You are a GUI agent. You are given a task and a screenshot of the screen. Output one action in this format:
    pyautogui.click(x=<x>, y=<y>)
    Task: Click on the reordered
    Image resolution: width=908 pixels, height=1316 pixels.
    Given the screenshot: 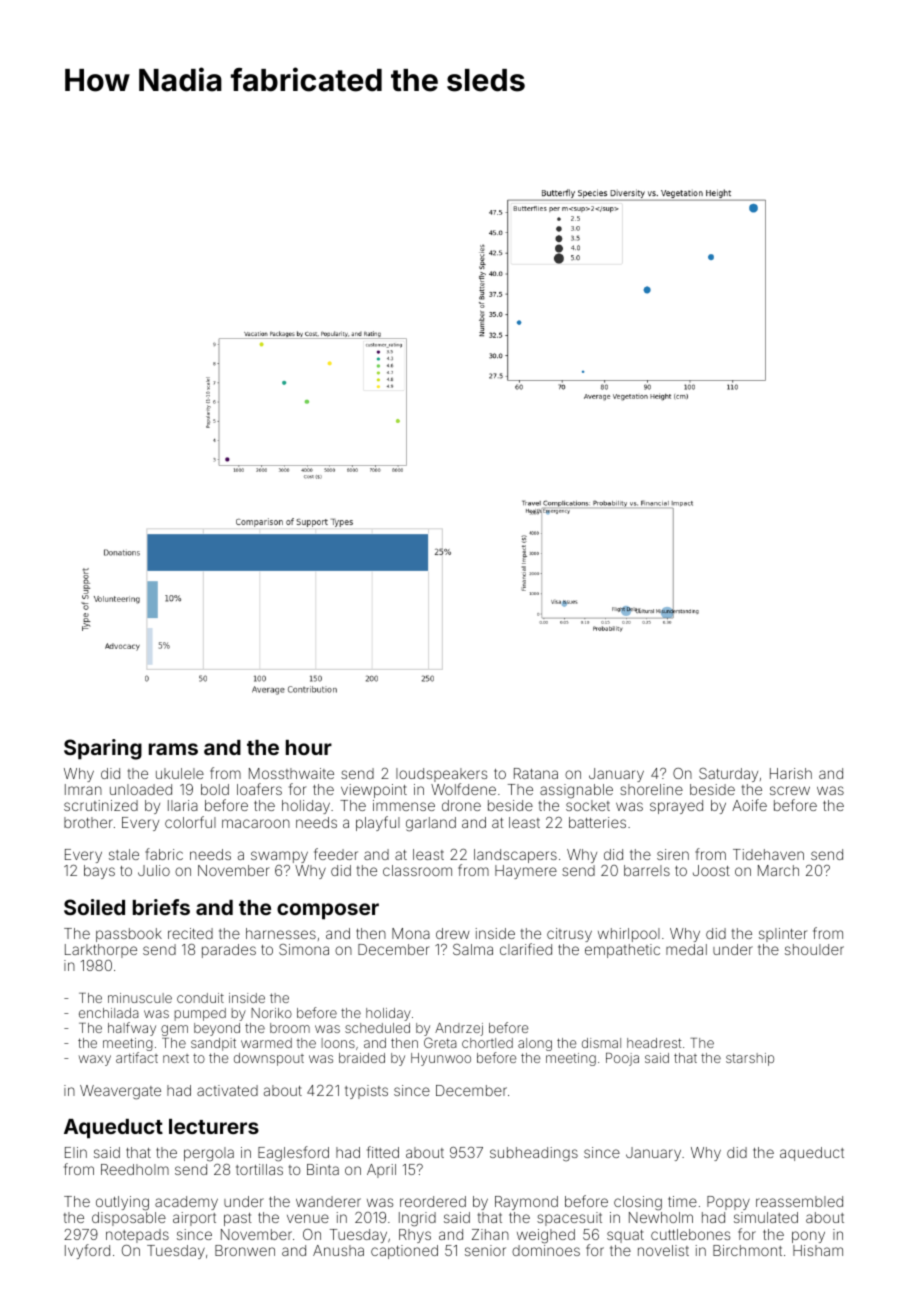 What is the action you would take?
    pyautogui.click(x=433, y=1201)
